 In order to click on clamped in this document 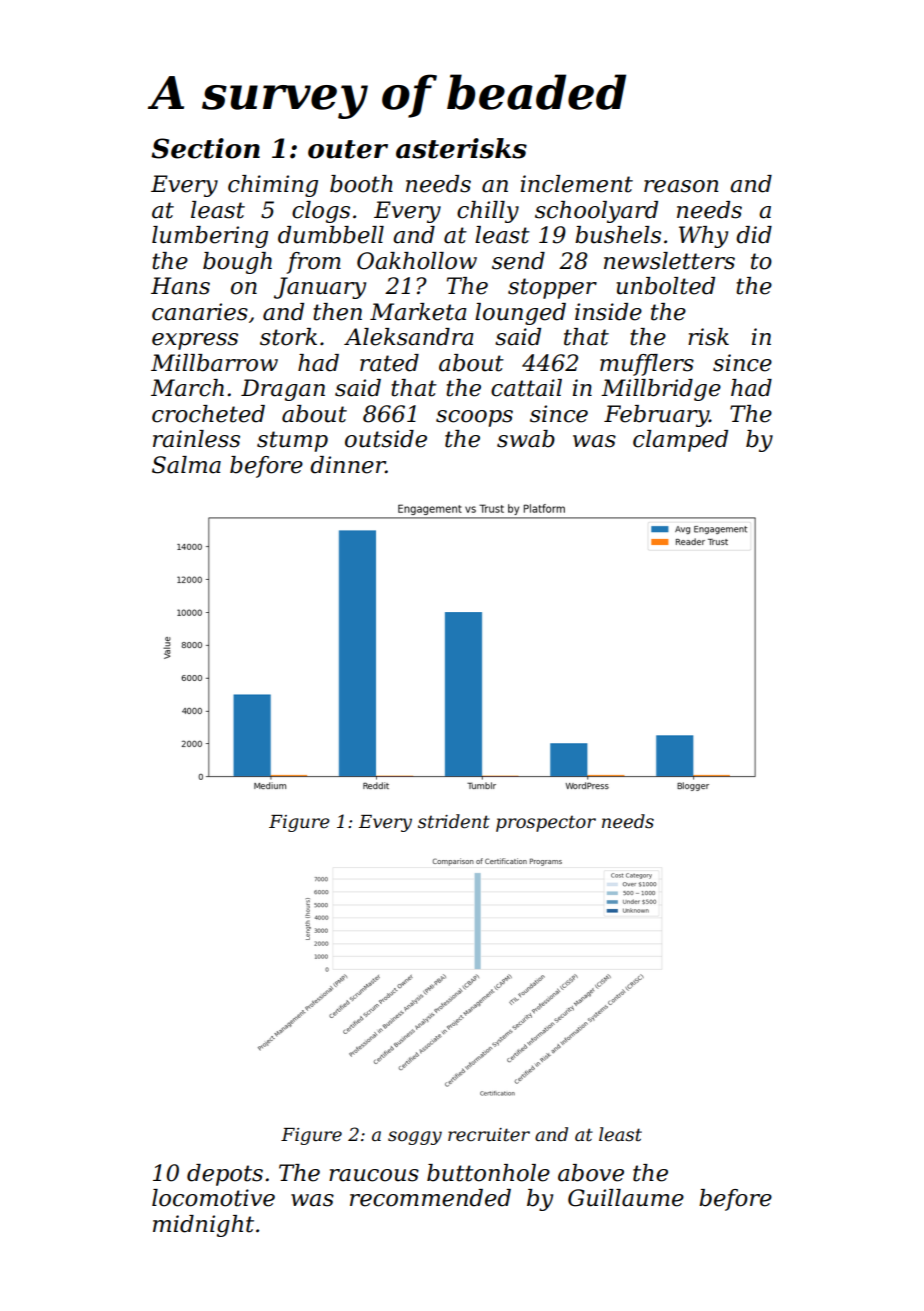, I will do `click(680, 441)`.
